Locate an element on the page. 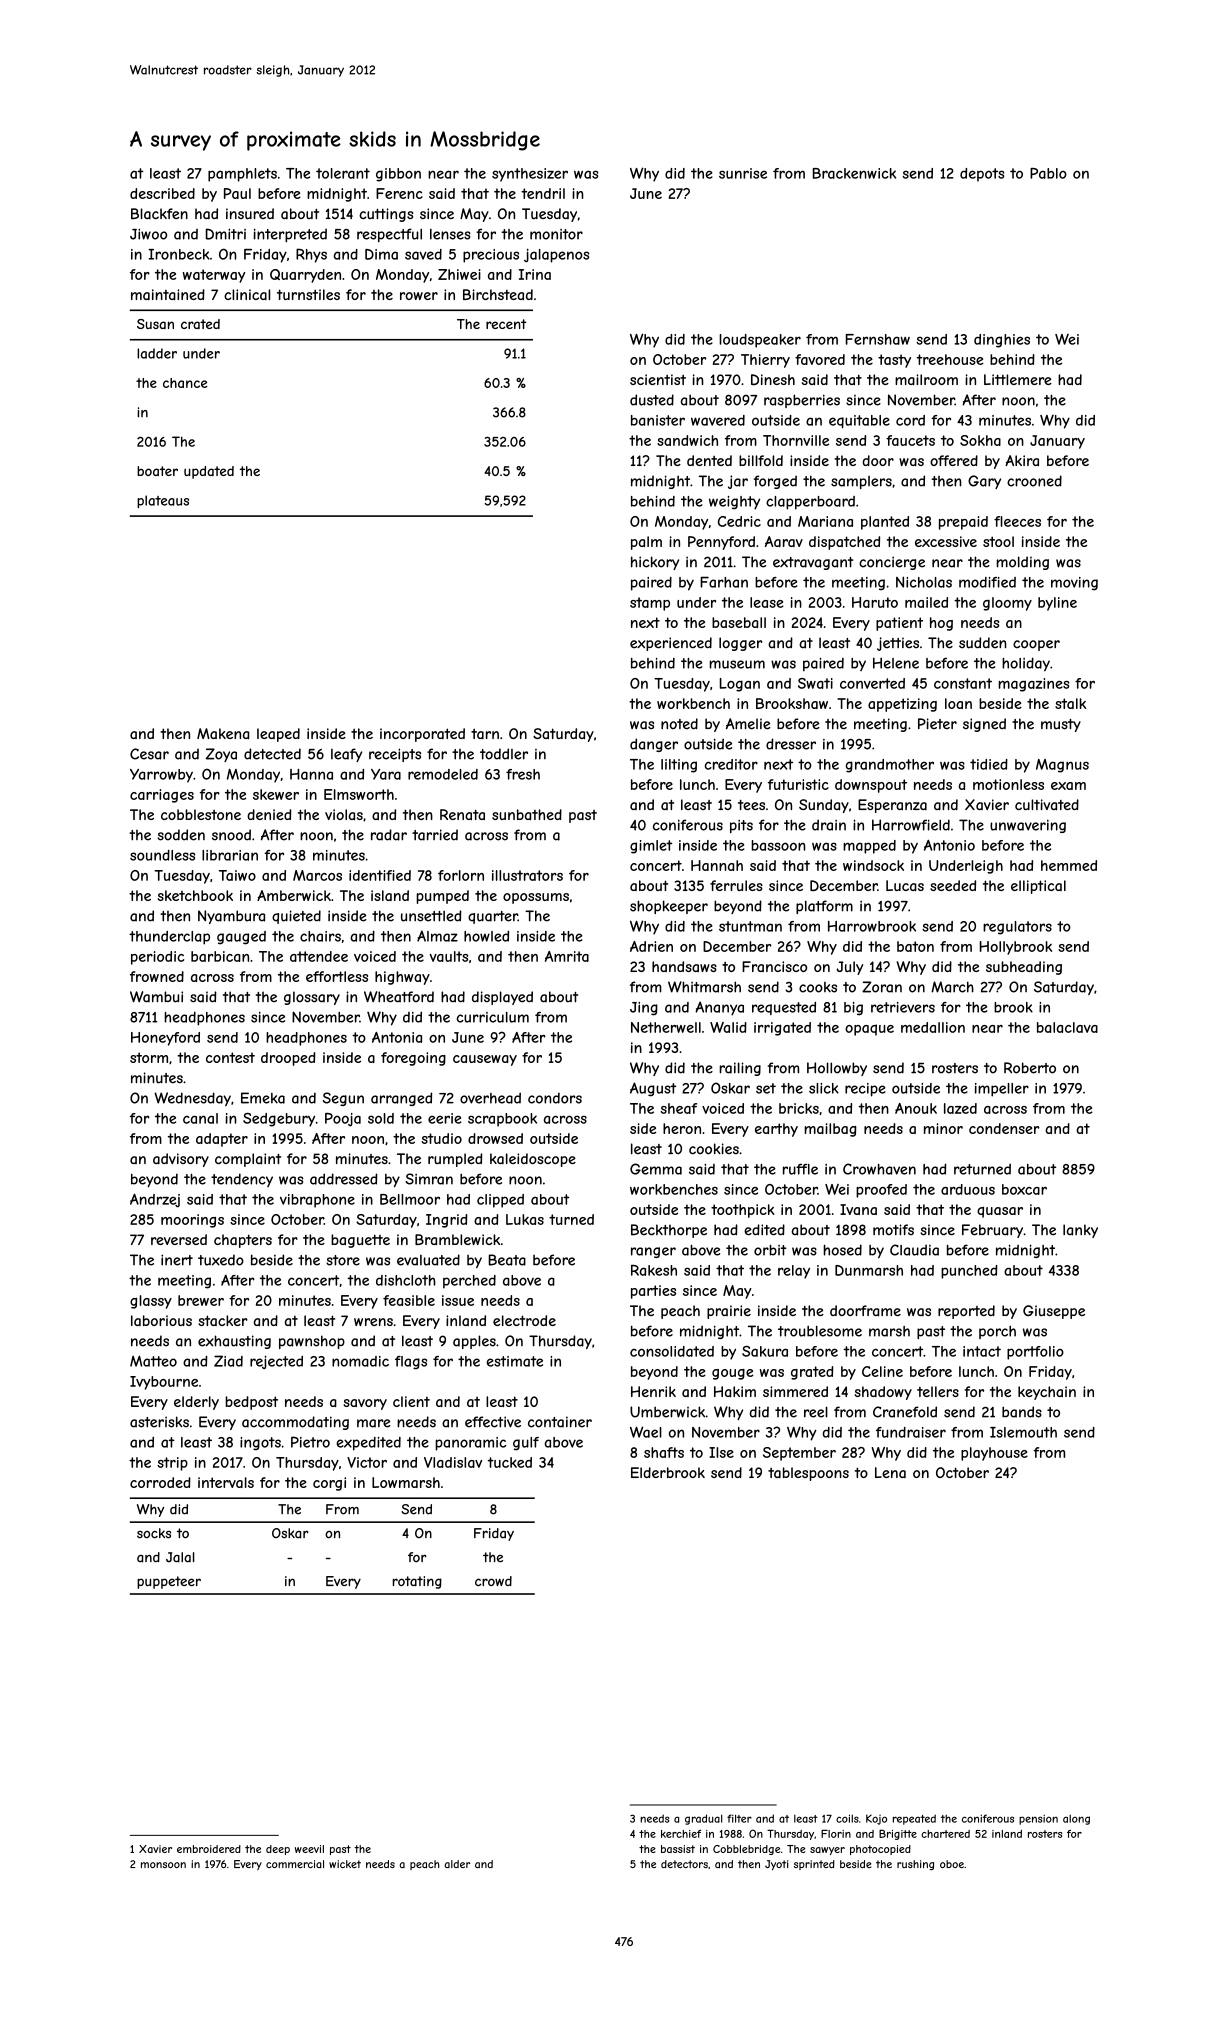 The image size is (1229, 2024). clinical is located at coordinates (247, 294).
